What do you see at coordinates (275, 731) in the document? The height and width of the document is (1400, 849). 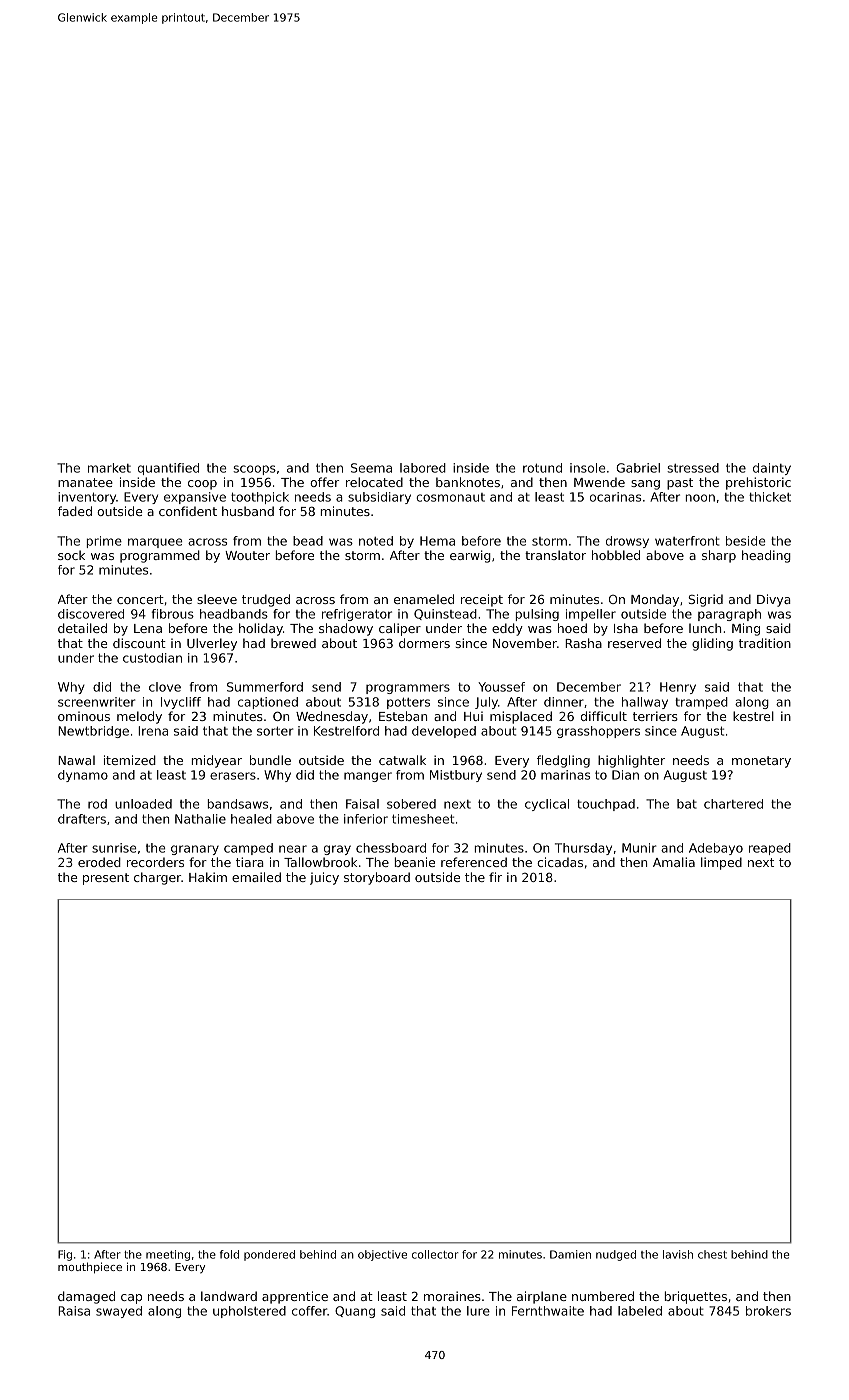 I see `sorter` at bounding box center [275, 731].
